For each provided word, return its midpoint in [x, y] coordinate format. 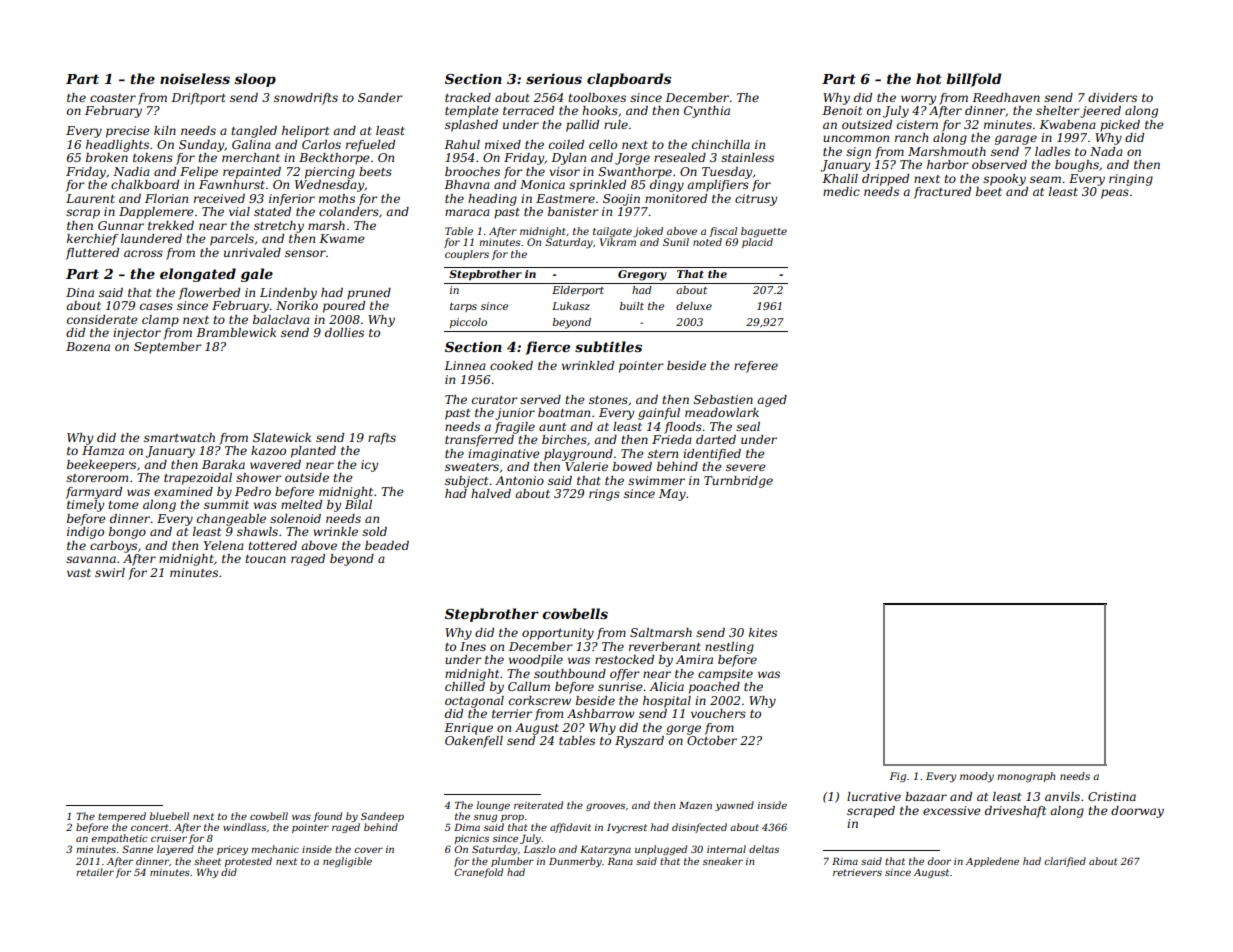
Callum [529, 686]
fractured [942, 193]
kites [763, 632]
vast [79, 573]
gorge [683, 730]
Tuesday [727, 173]
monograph [1026, 777]
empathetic [119, 839]
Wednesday [329, 186]
